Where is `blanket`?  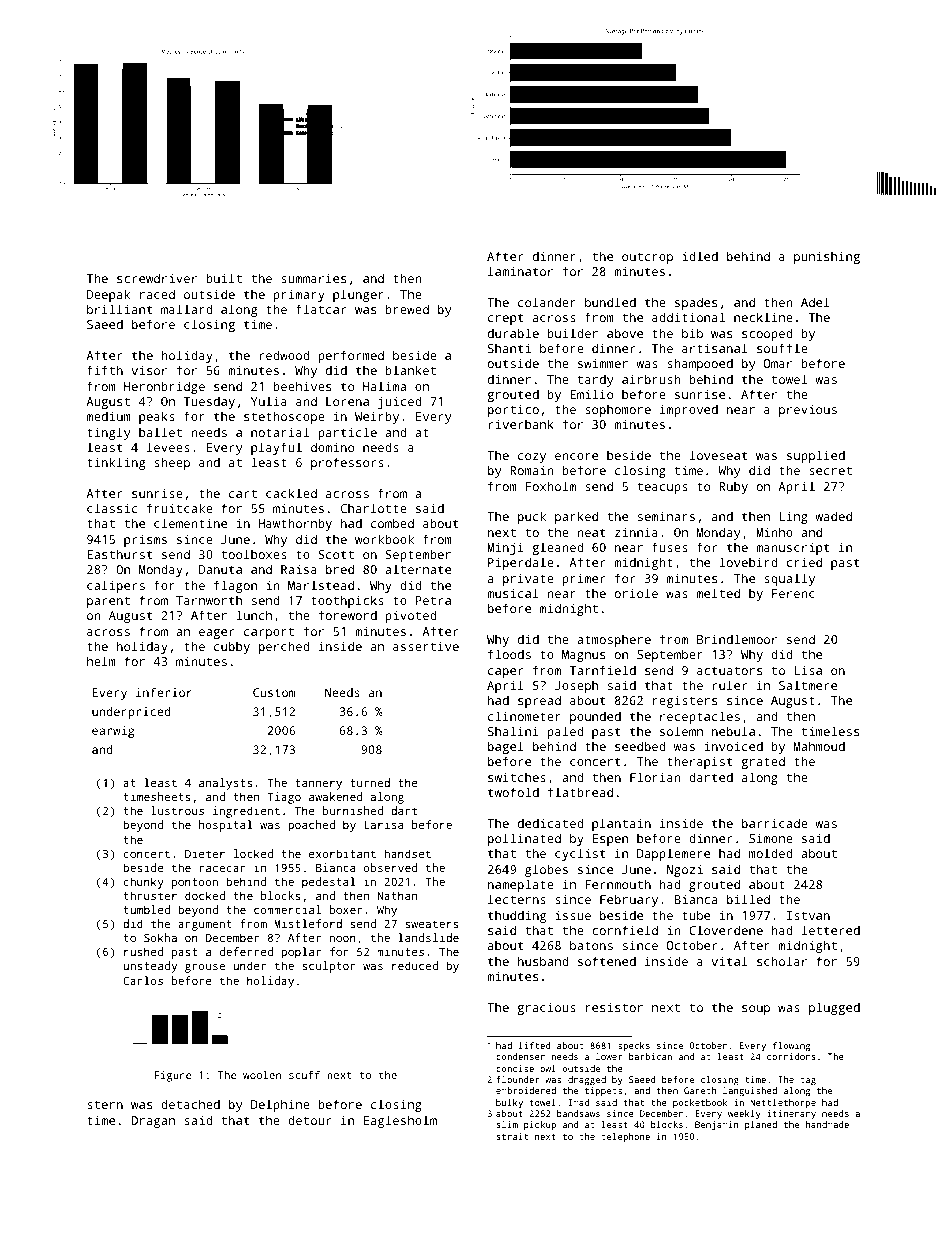
blanket is located at coordinates (410, 370).
